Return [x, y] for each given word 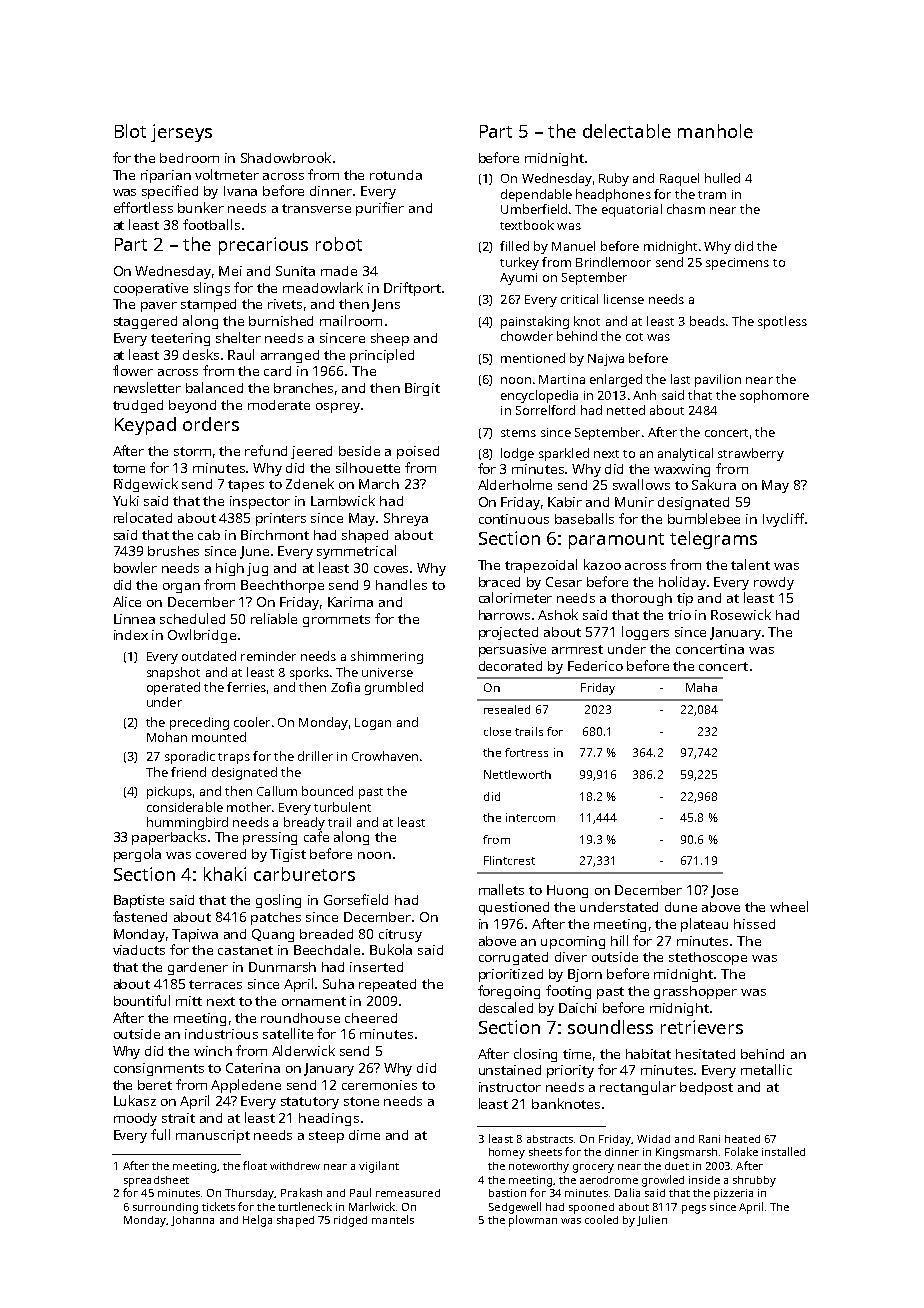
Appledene [246, 1086]
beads [707, 321]
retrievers [702, 1027]
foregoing [509, 992]
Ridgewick [146, 485]
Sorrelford [545, 410]
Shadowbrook [286, 157]
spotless [782, 322]
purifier [380, 209]
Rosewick [741, 614]
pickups [169, 792]
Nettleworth [517, 774]
